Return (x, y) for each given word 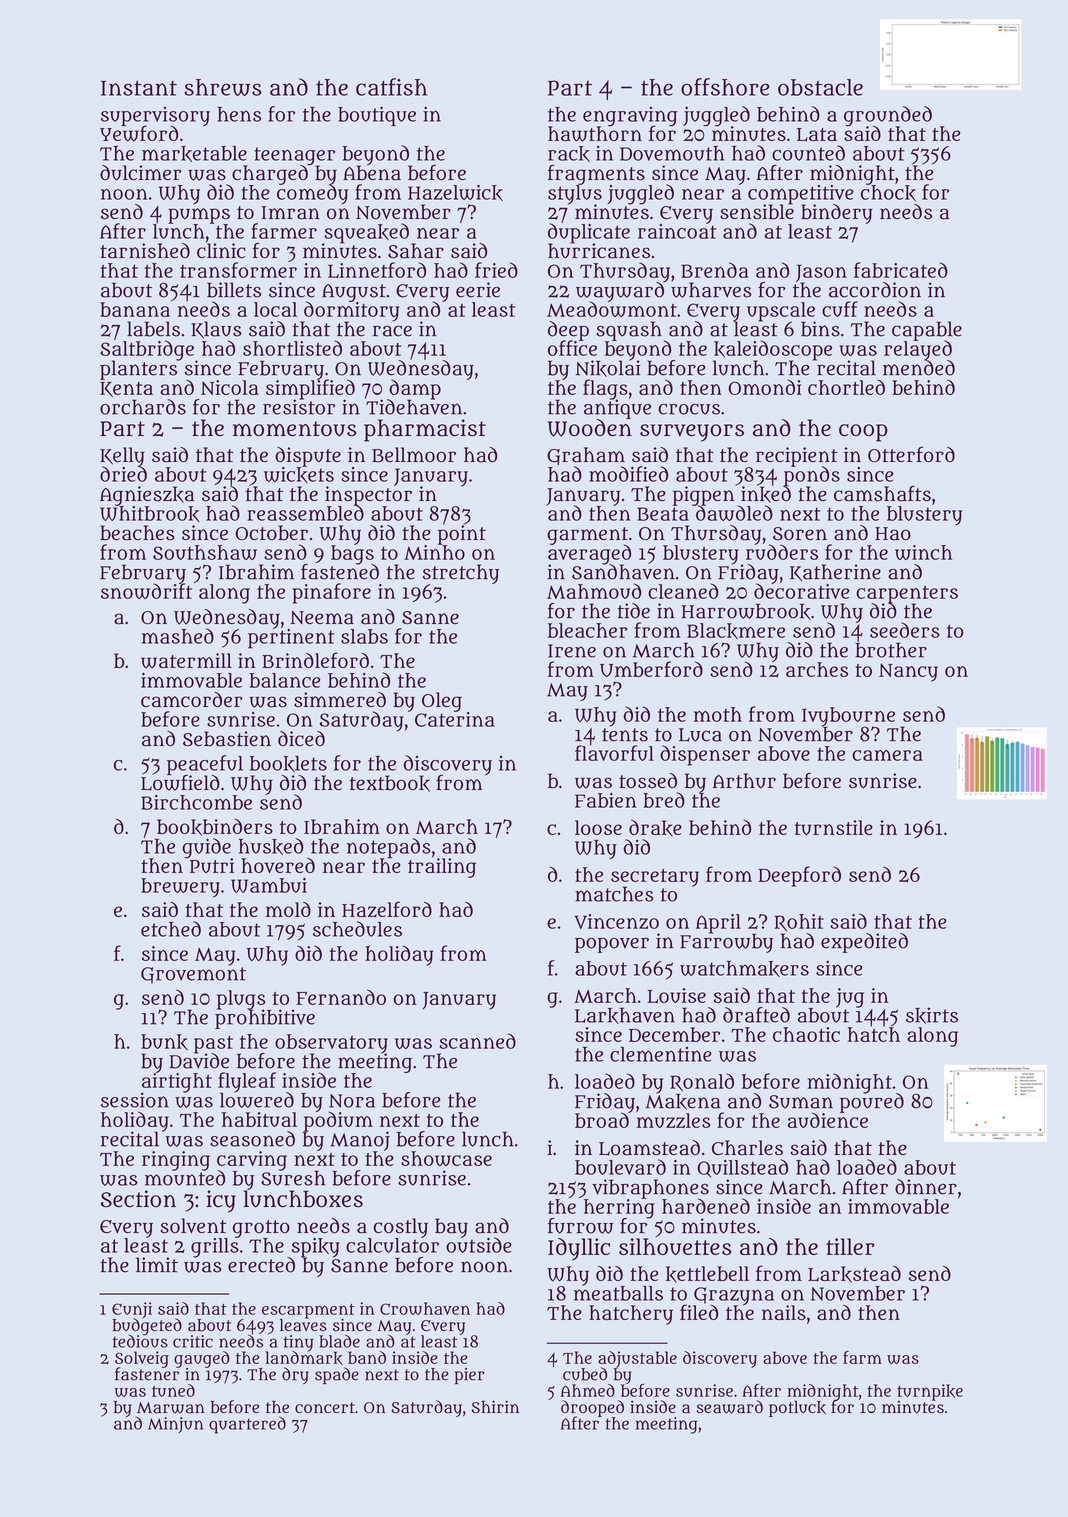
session (135, 1100)
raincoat (677, 231)
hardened (706, 1206)
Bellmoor (414, 455)
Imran (291, 213)
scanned (477, 1041)
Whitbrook (150, 514)
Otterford (911, 454)
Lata (817, 135)
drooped (592, 1408)
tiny (299, 1343)
